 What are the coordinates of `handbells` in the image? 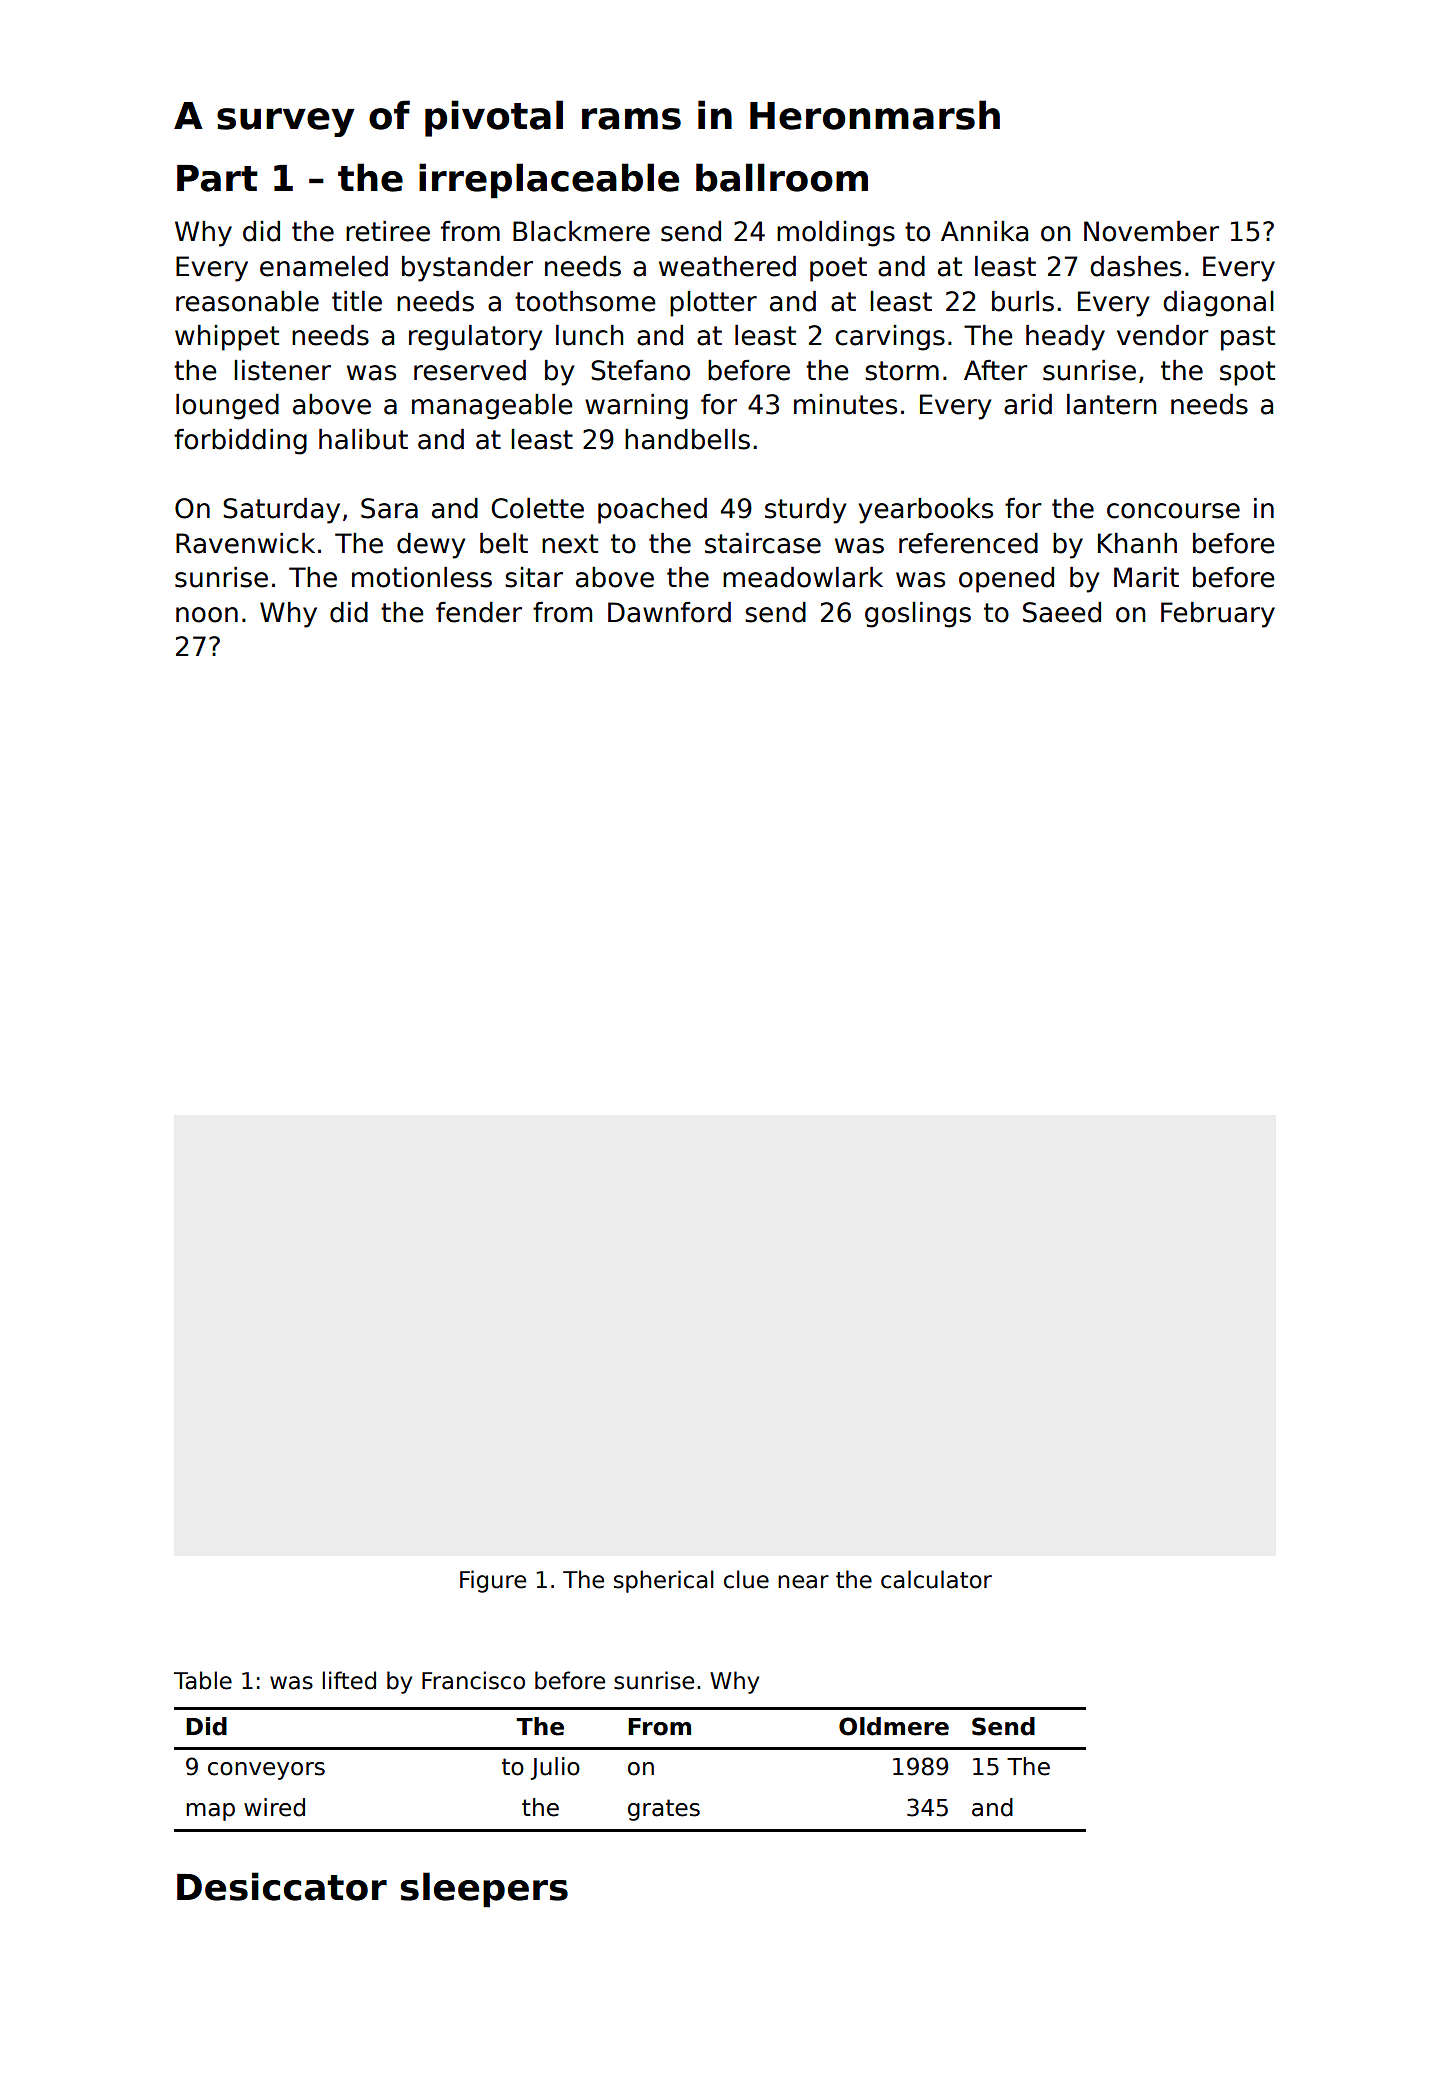 It's located at (687, 439).
